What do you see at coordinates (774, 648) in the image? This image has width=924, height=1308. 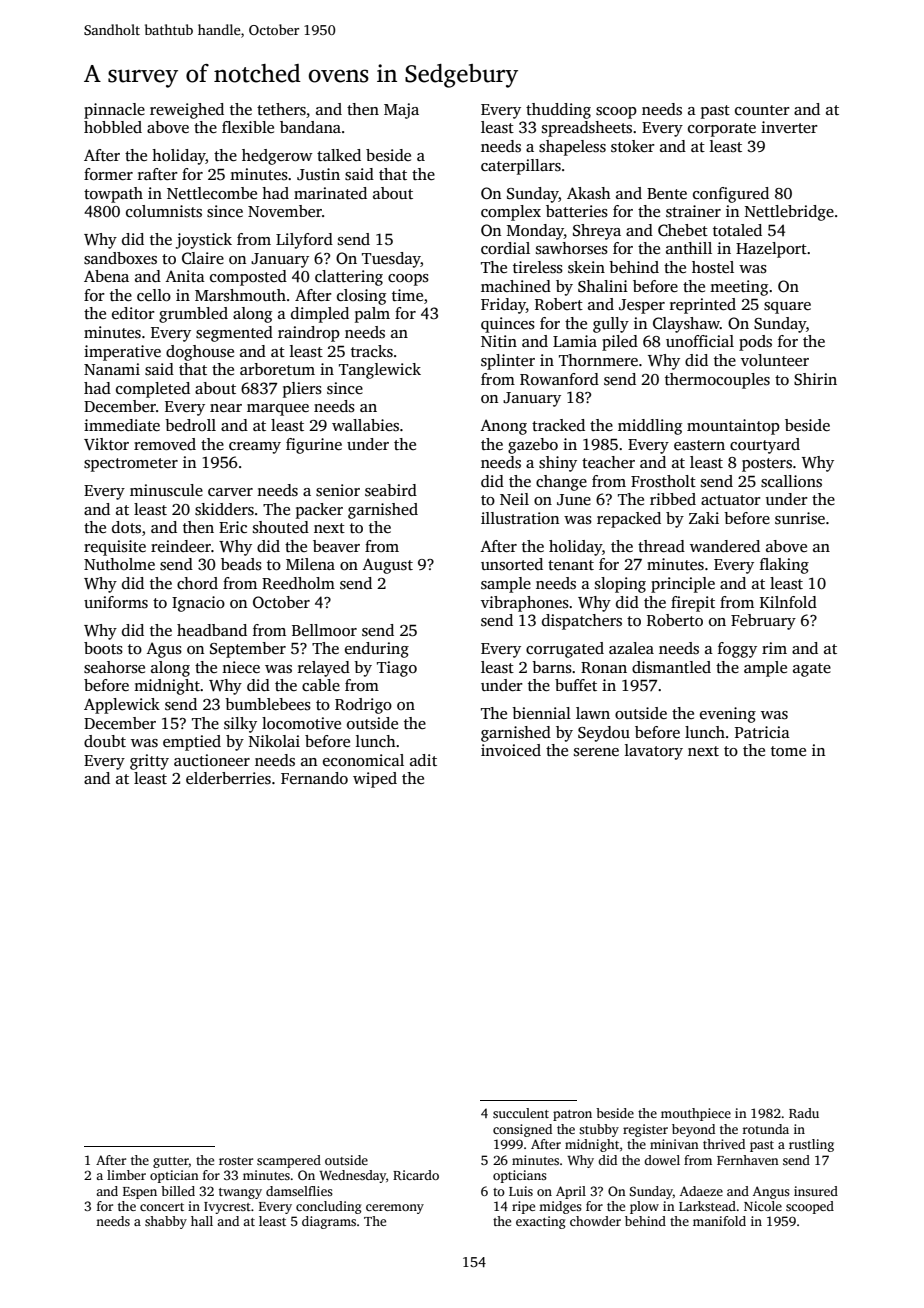 I see `rim` at bounding box center [774, 648].
